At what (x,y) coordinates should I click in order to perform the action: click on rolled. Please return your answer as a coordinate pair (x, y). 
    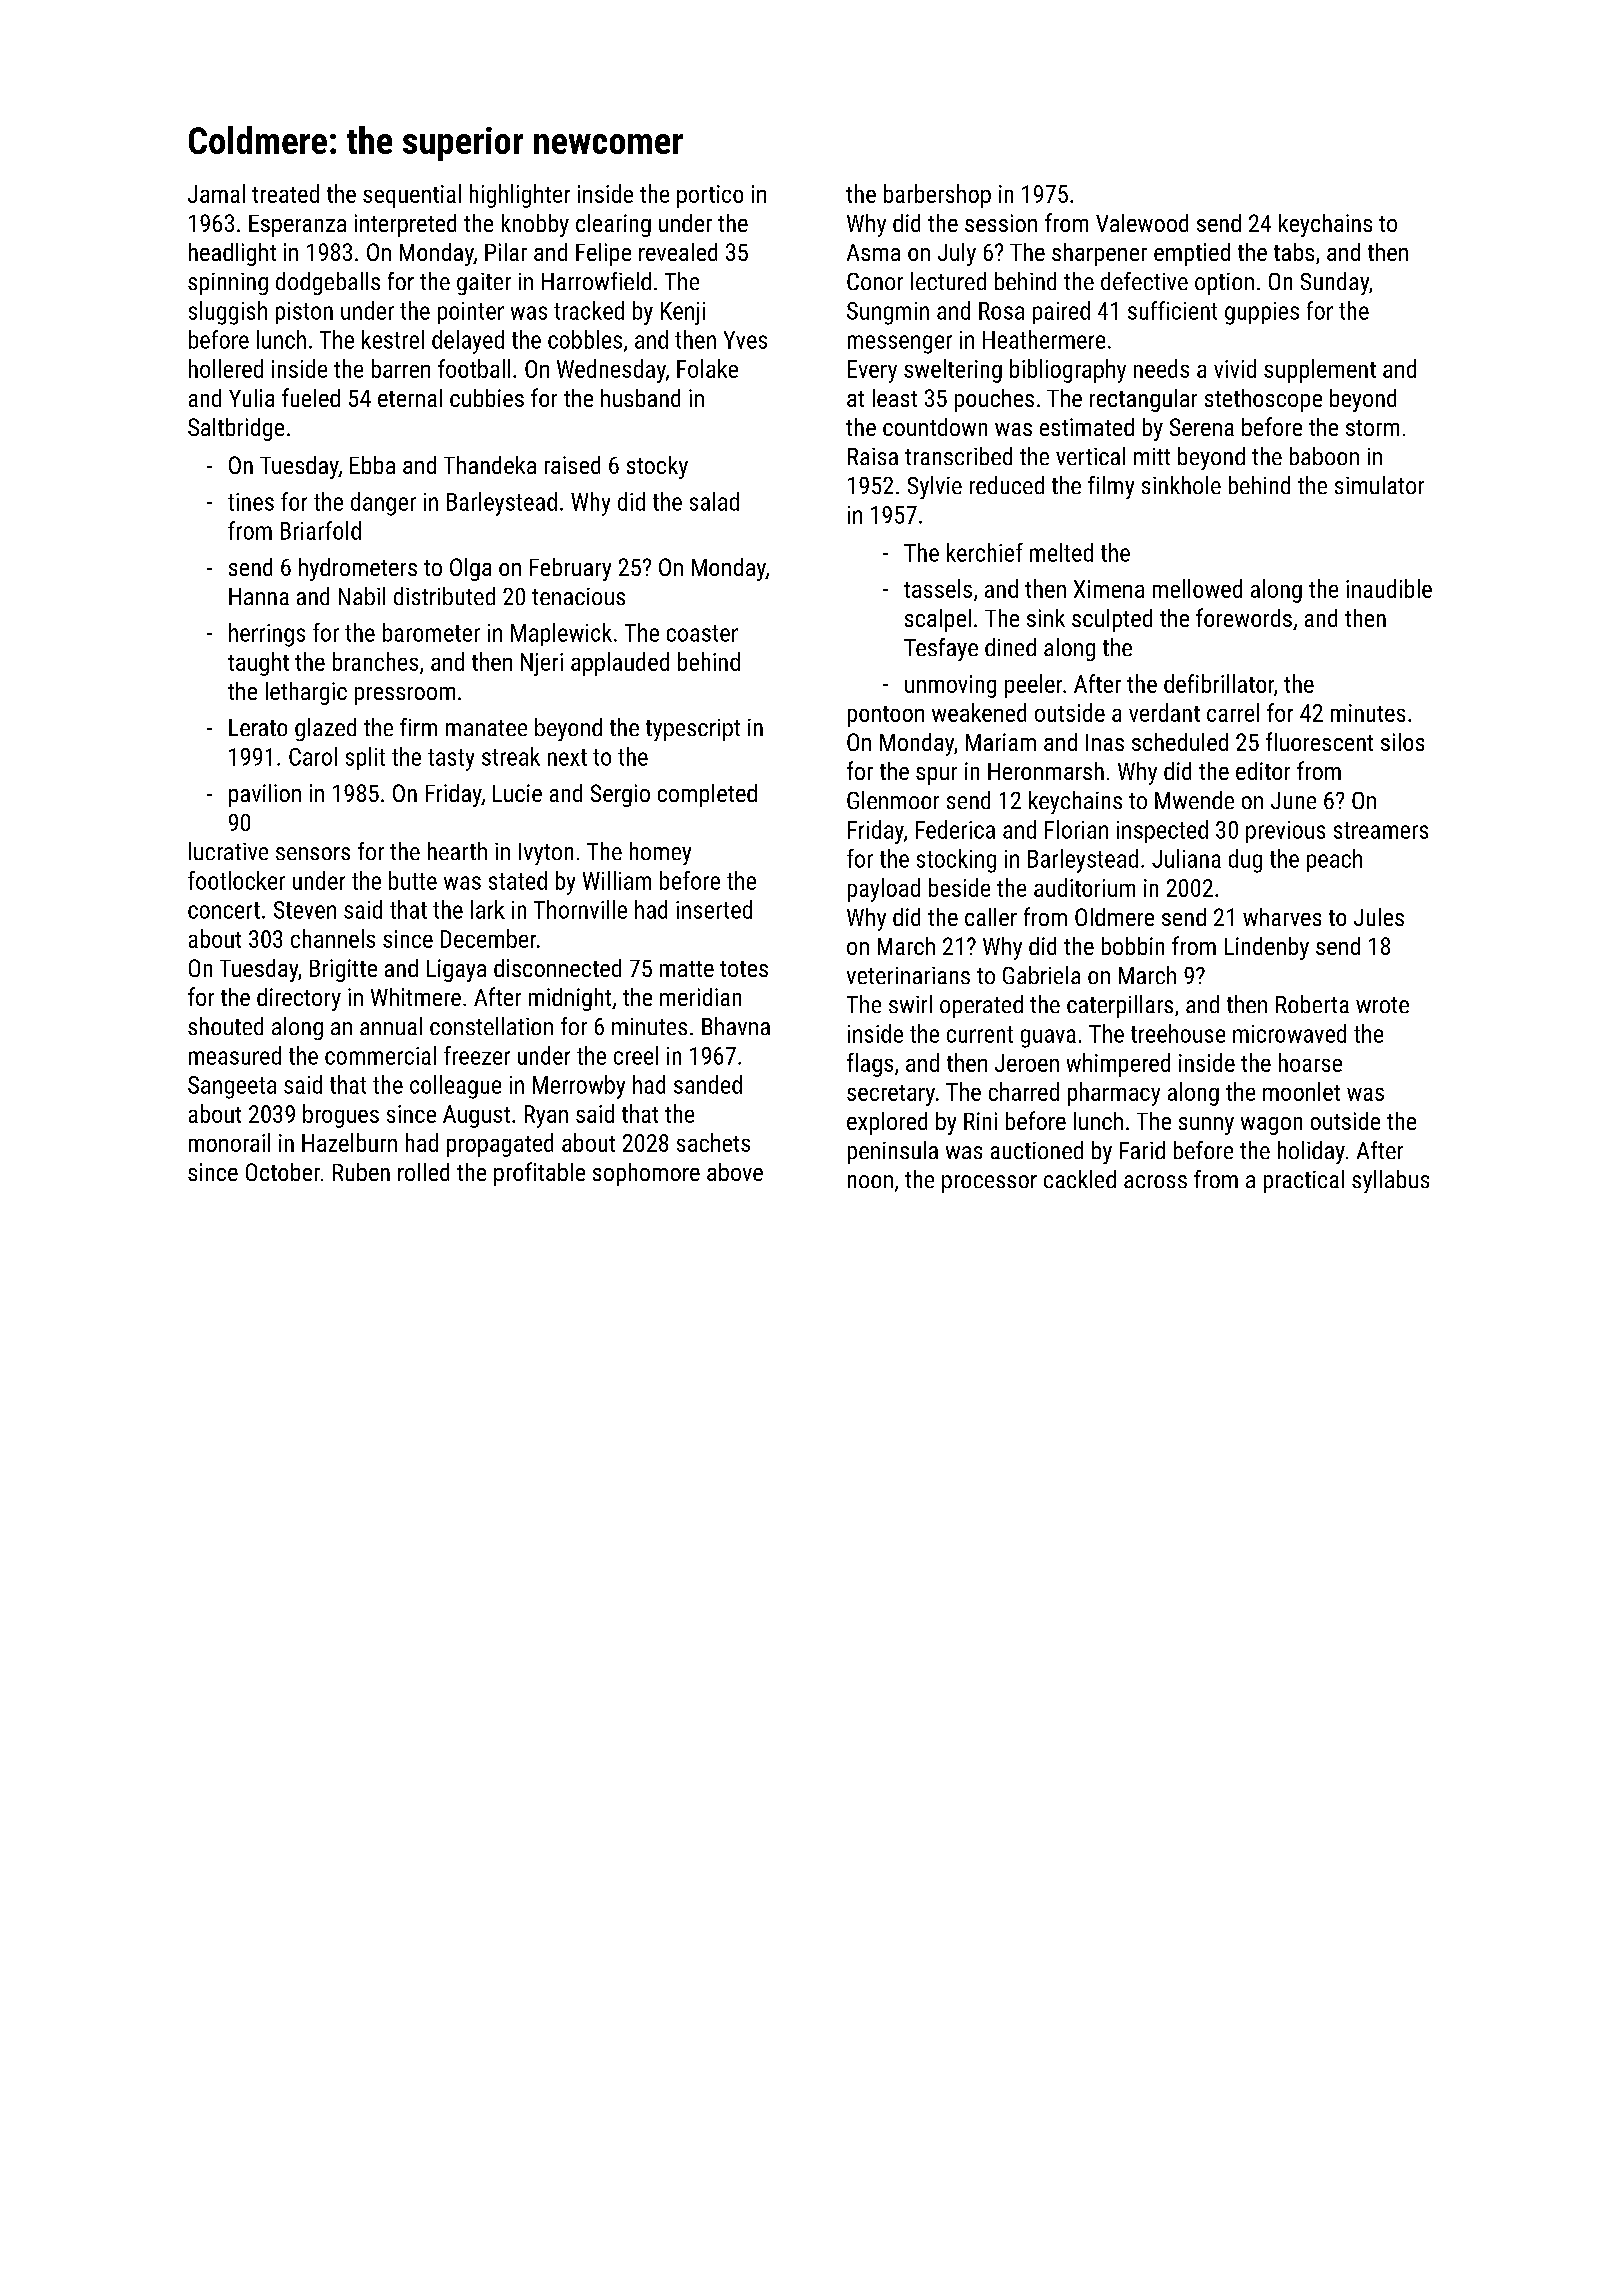
    Looking at the image, I should click on (423, 1172).
